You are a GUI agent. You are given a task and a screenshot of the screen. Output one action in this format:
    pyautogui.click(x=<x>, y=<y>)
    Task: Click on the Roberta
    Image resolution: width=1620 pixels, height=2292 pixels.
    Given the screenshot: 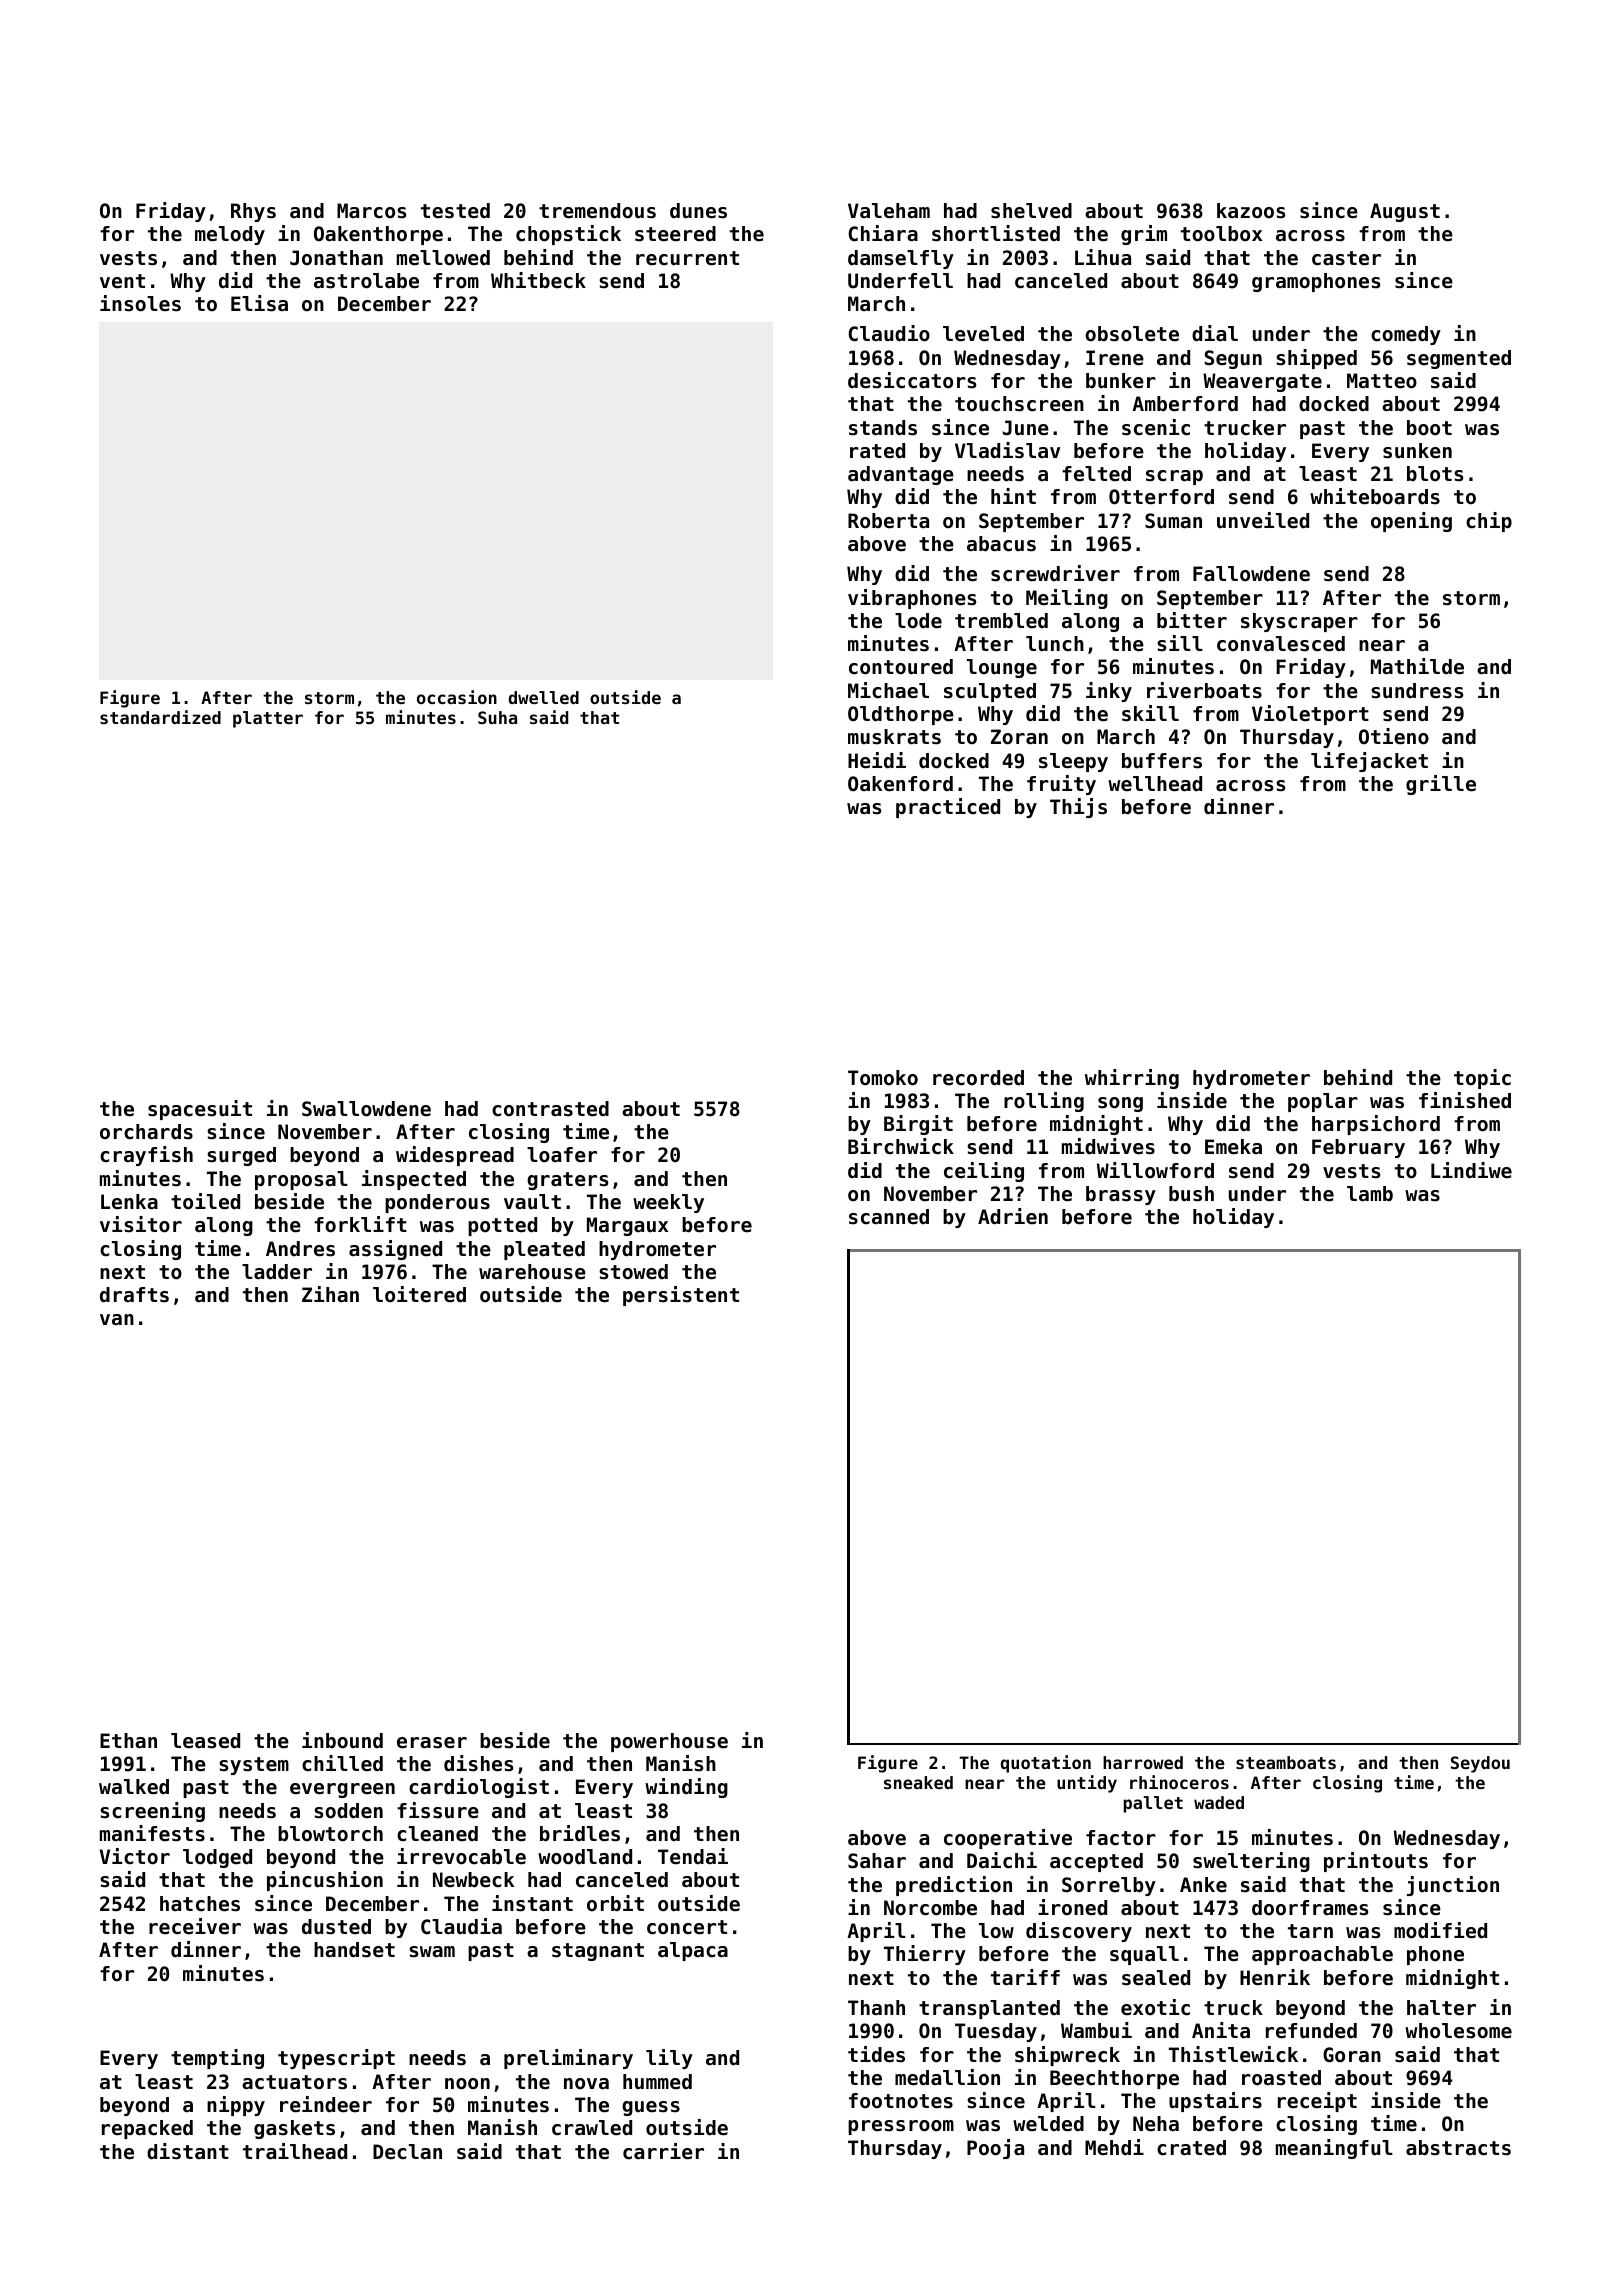 What is the action you would take?
    pyautogui.click(x=888, y=521)
